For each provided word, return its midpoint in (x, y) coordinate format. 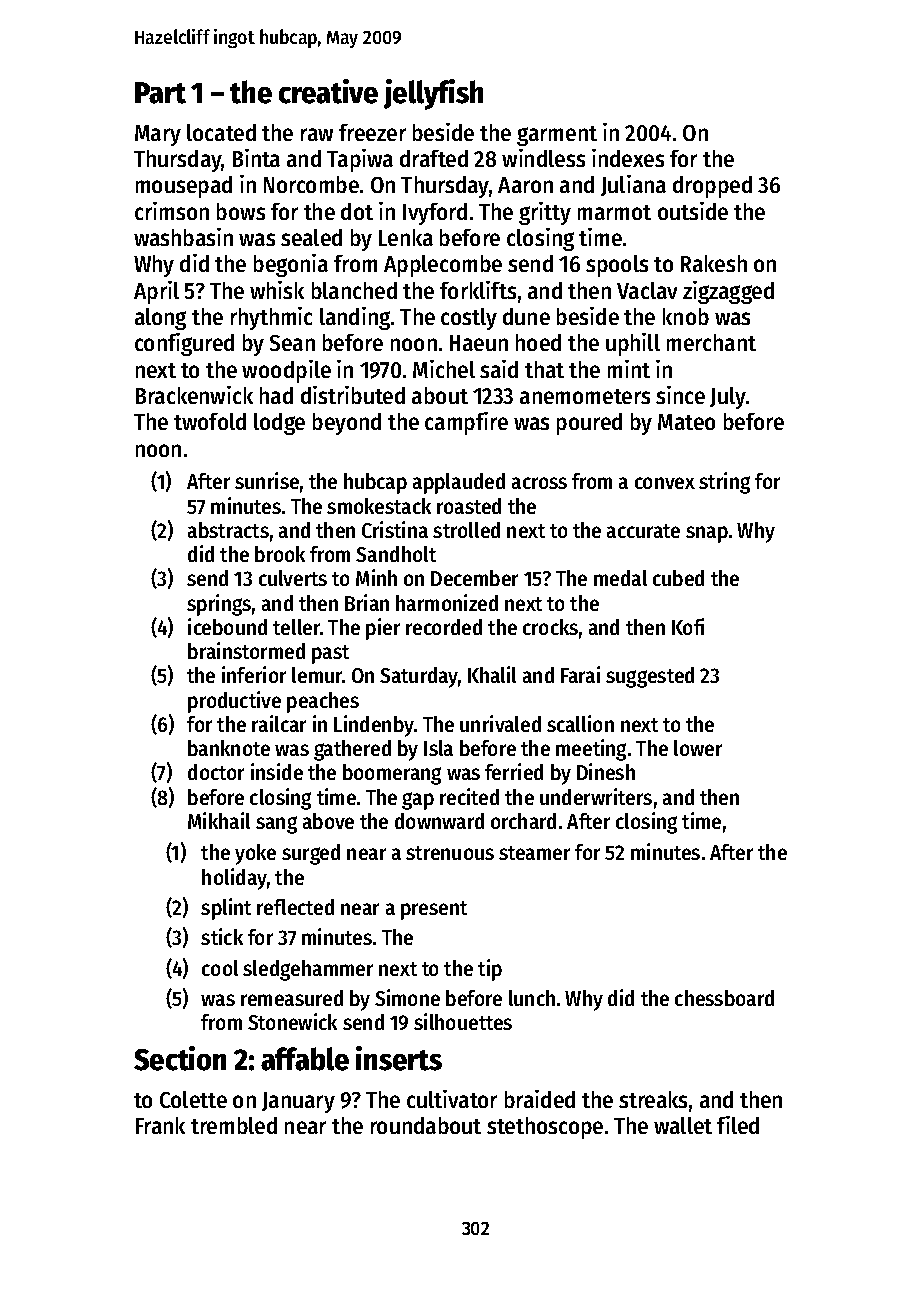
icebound (227, 626)
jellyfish (433, 94)
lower (698, 748)
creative (328, 91)
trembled (234, 1125)
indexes (628, 158)
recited (469, 796)
